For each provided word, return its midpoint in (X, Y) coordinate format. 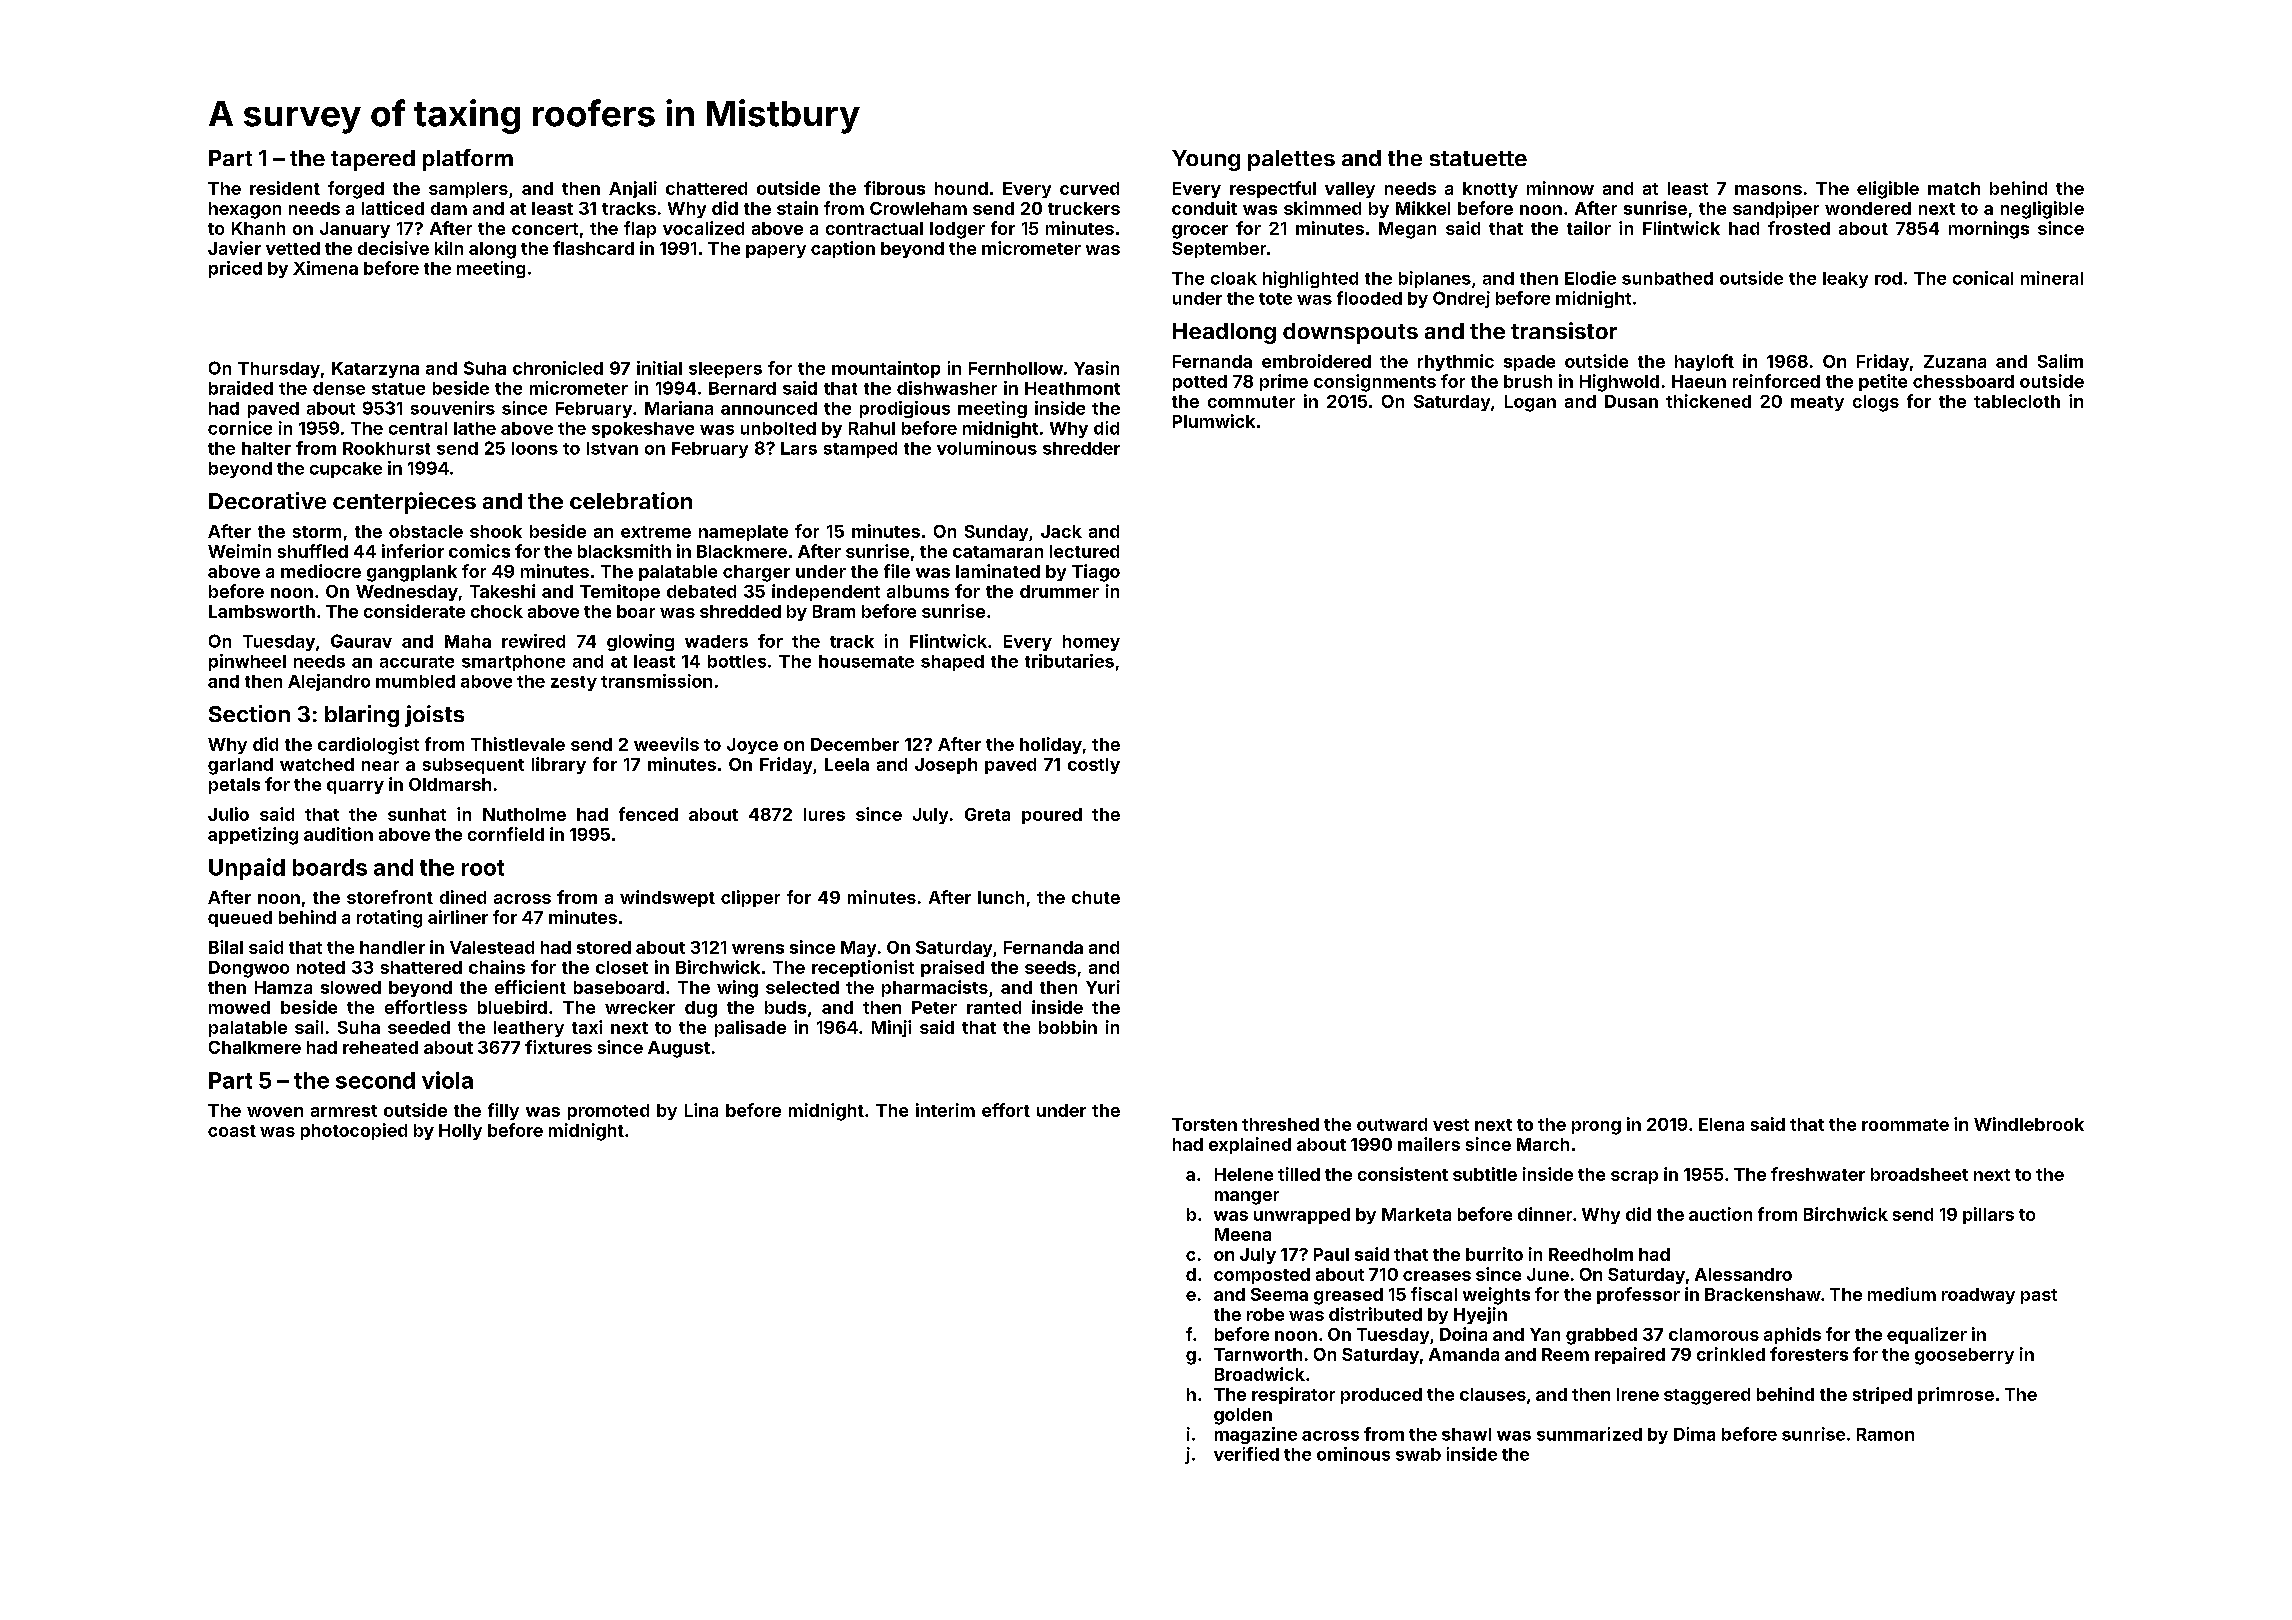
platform (468, 160)
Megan (1407, 230)
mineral (2052, 278)
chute (1096, 897)
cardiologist (368, 746)
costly (1094, 766)
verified (1246, 1454)
